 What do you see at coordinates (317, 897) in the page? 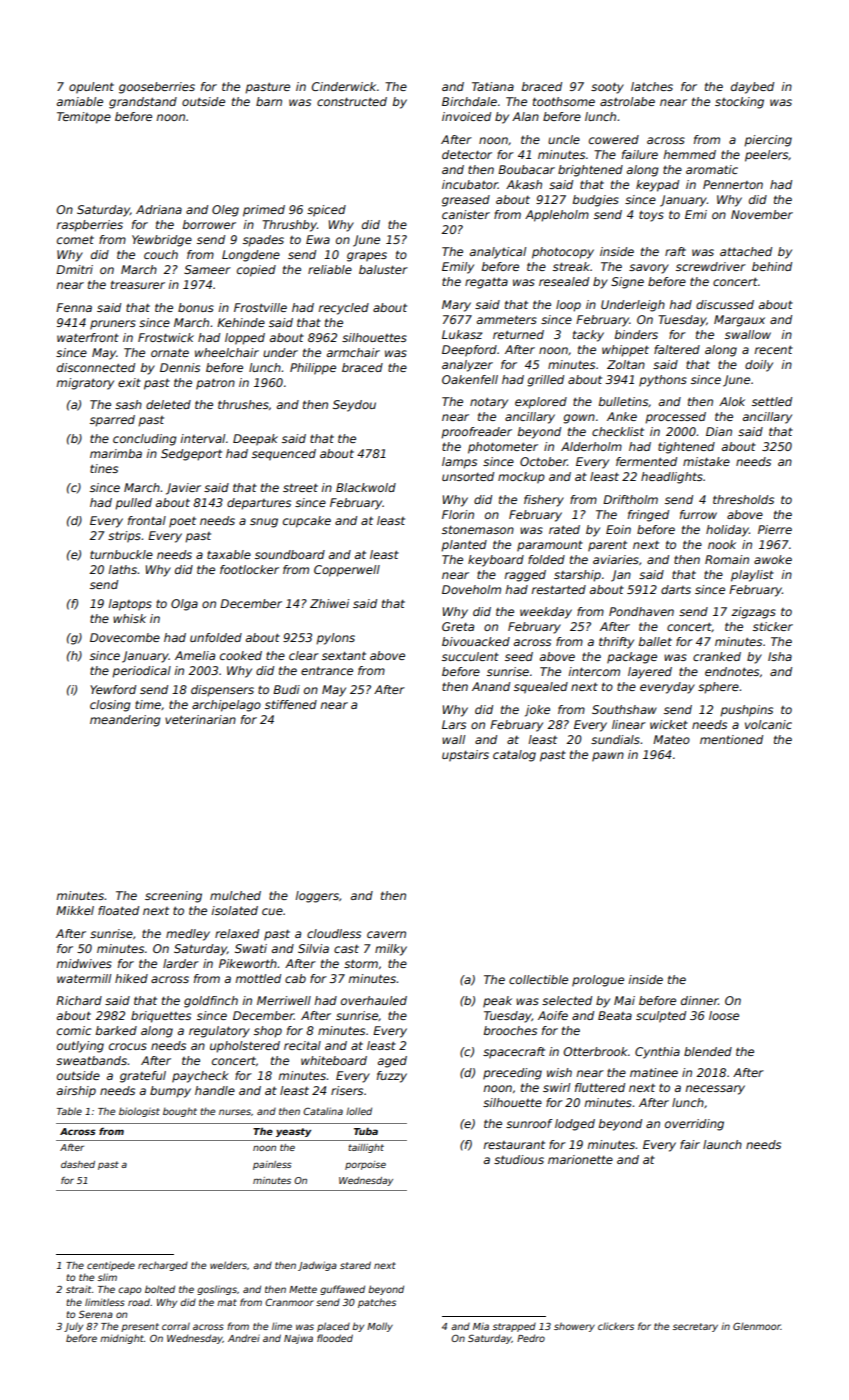
I see `loggers` at bounding box center [317, 897].
